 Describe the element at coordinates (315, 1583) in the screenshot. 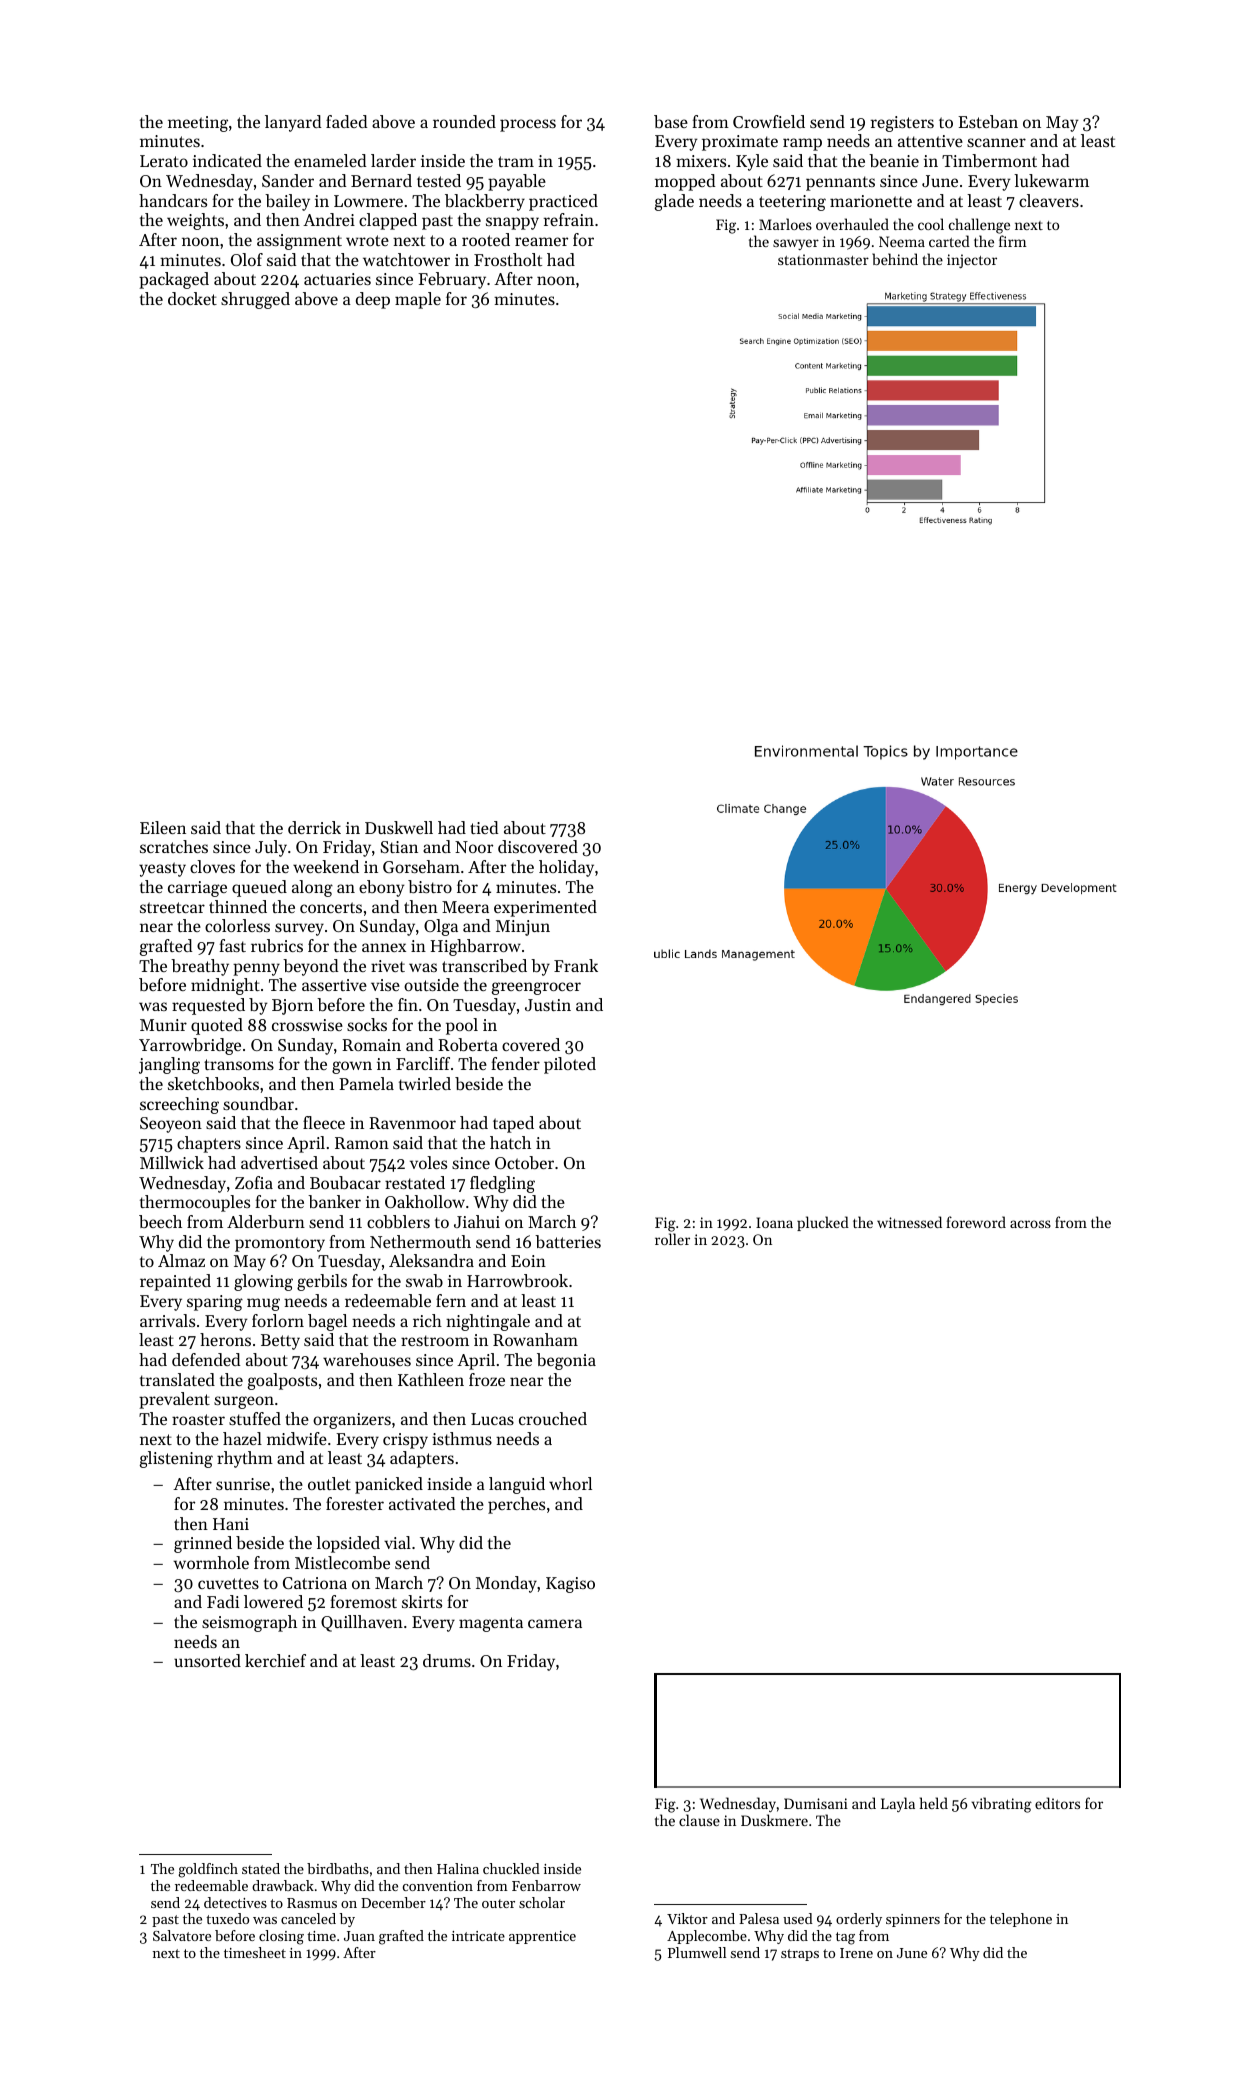

I see `Catriona` at that location.
